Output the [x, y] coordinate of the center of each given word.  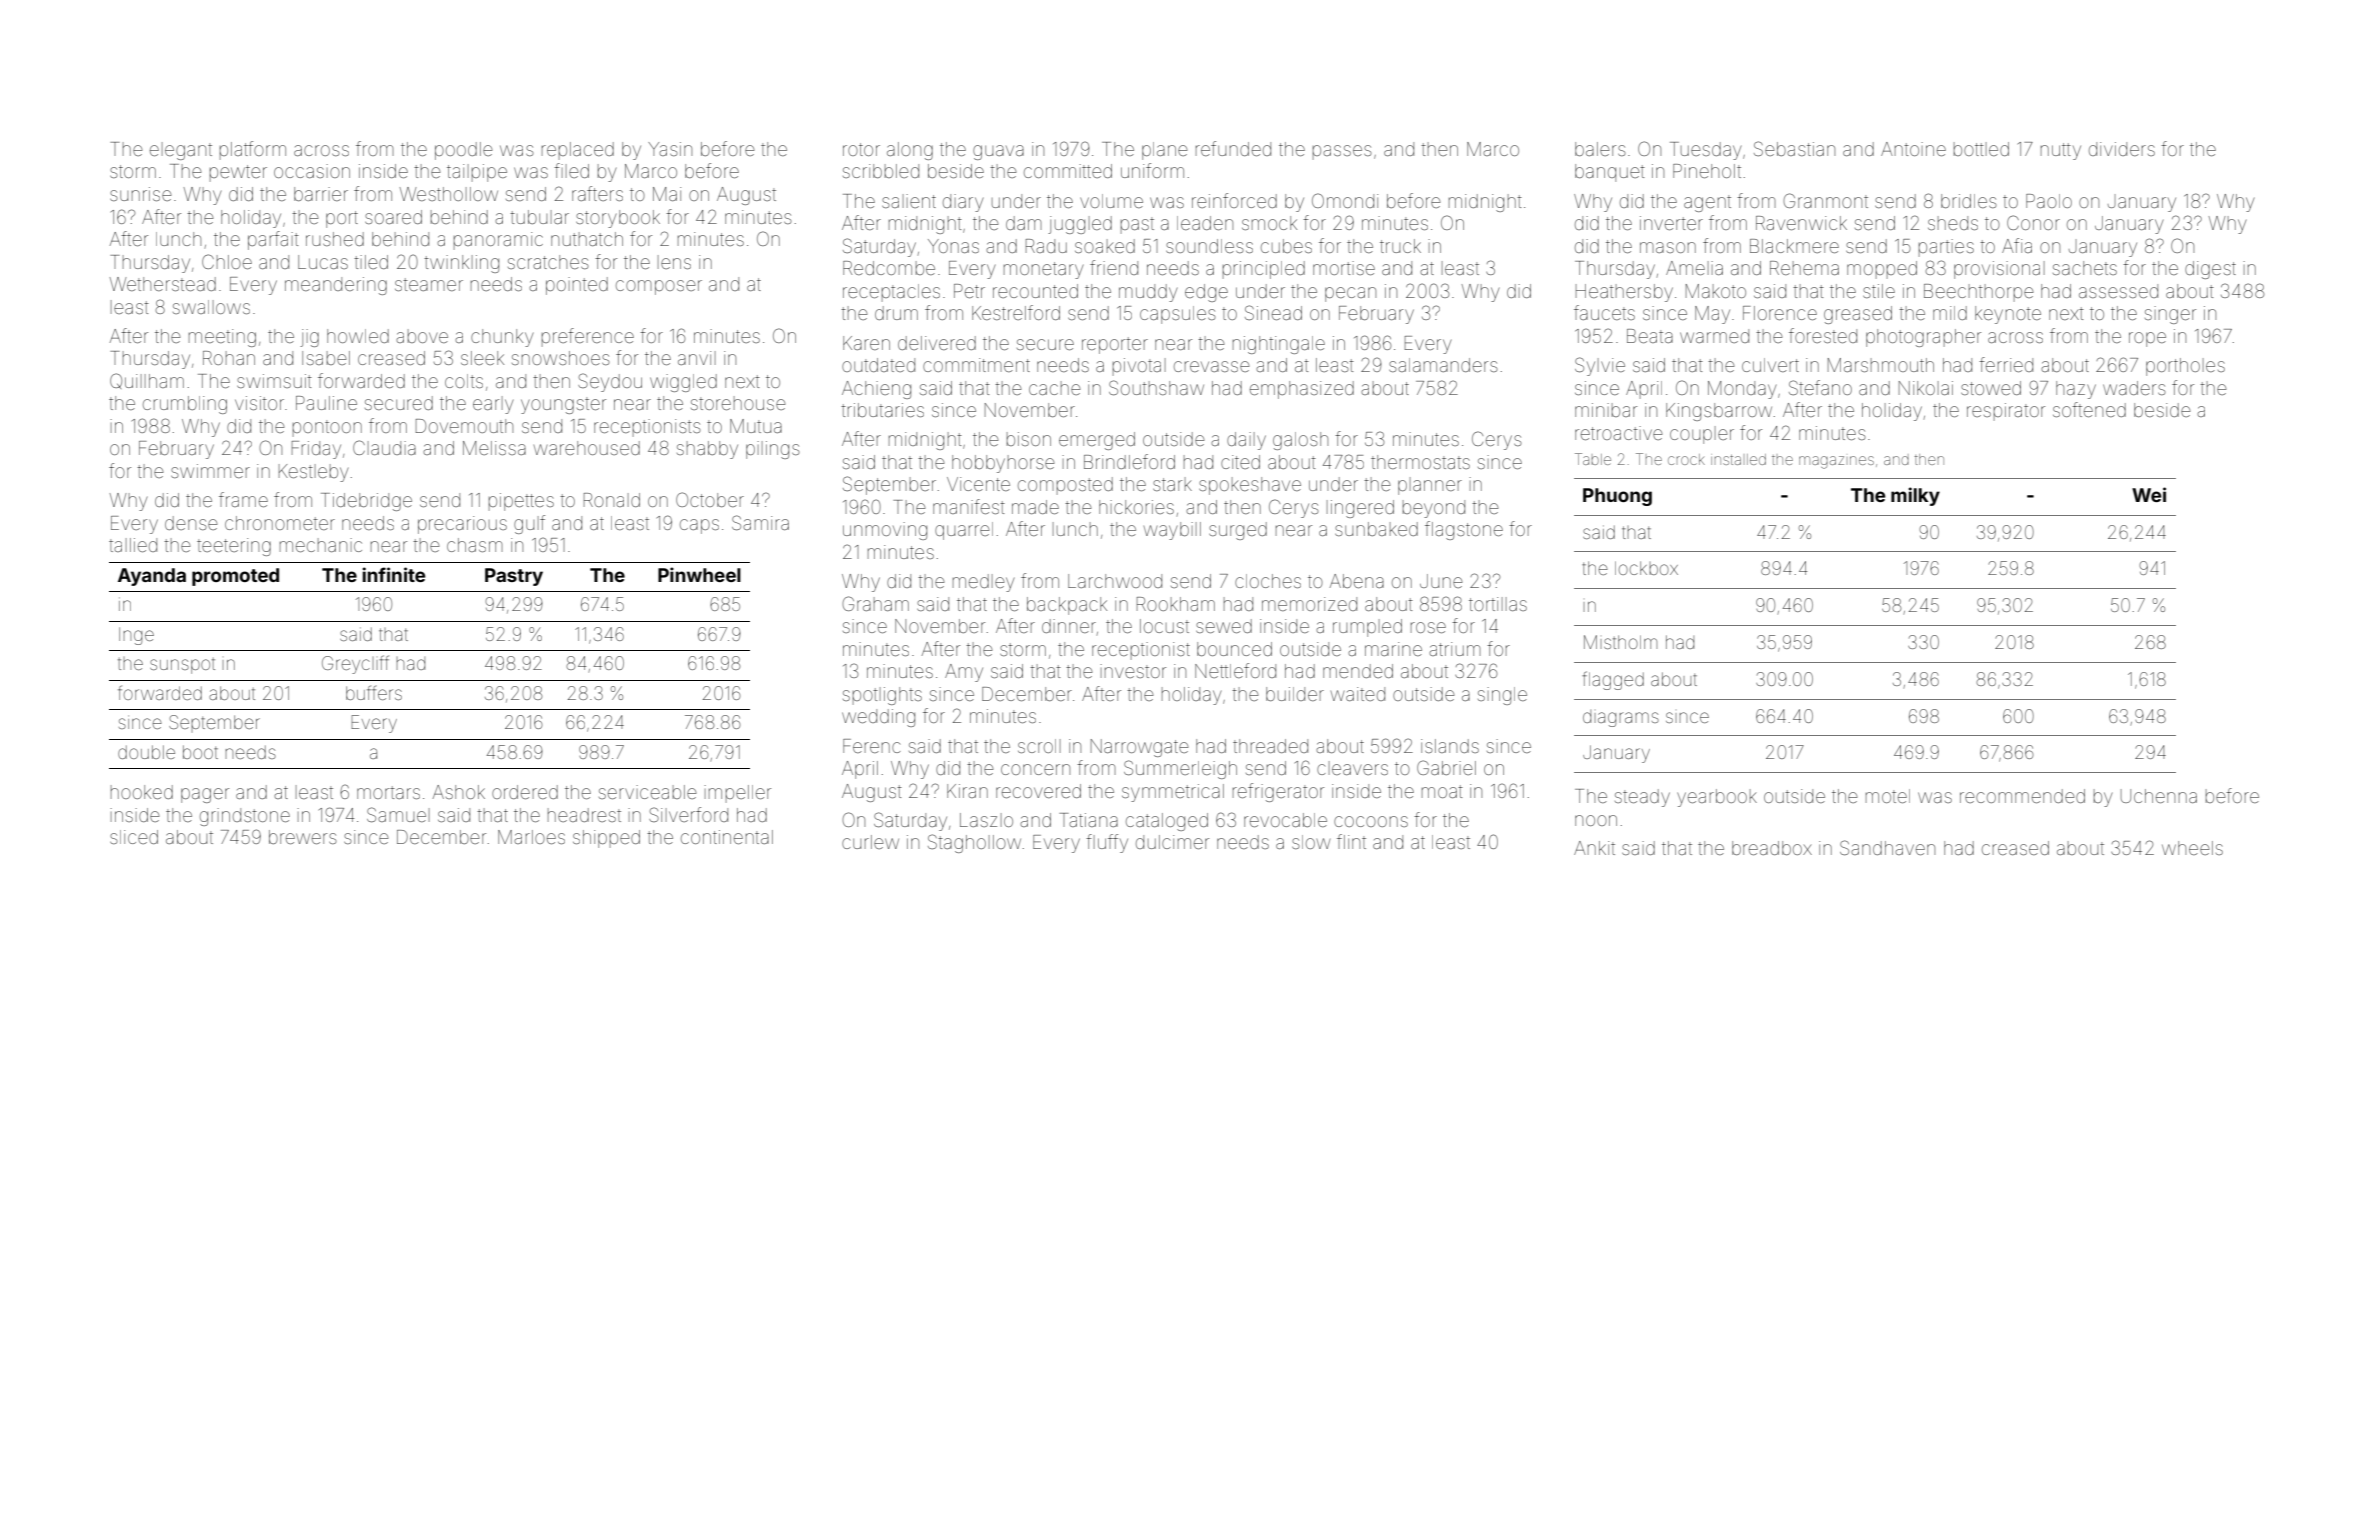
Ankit [1594, 848]
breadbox [1772, 848]
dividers [2122, 149]
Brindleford [1129, 461]
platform [253, 150]
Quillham [147, 381]
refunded [1233, 148]
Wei [2149, 494]
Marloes [531, 837]
